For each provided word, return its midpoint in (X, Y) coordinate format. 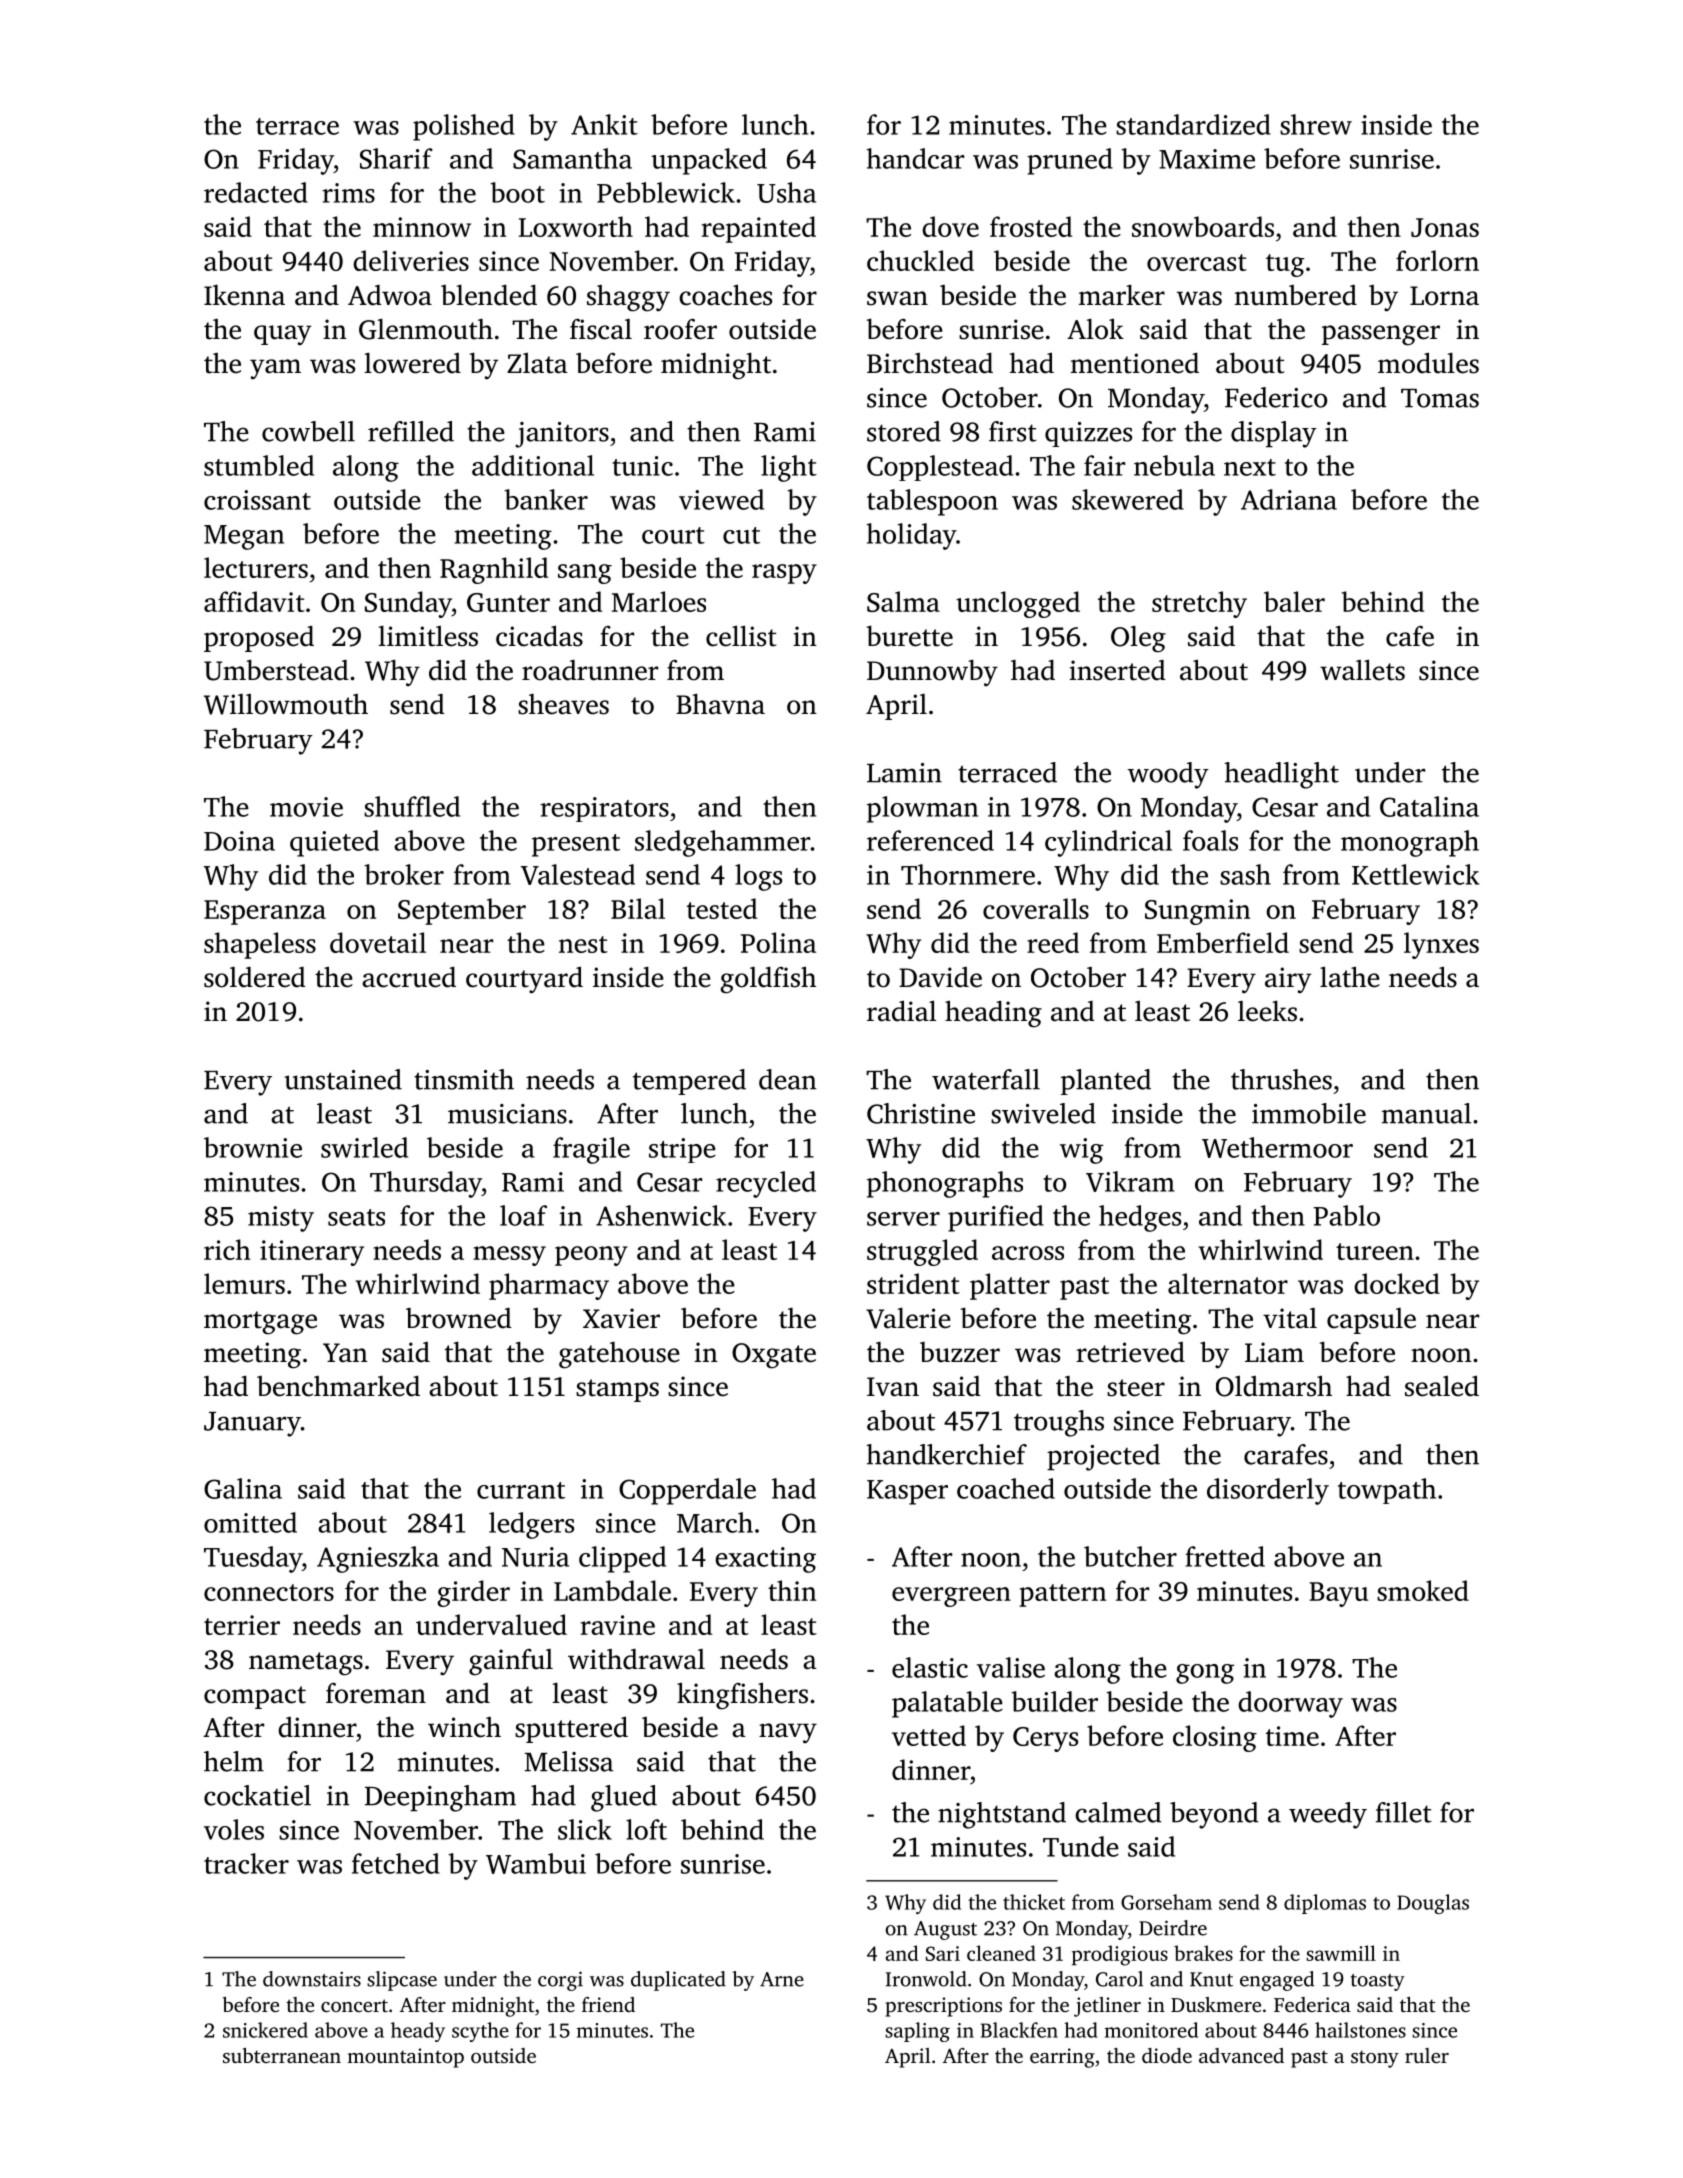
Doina (239, 841)
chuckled (920, 260)
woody (1168, 775)
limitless (428, 636)
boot (517, 192)
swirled (364, 1147)
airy (1288, 980)
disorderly (1268, 1491)
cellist (741, 636)
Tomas (1440, 398)
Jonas (1445, 227)
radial (901, 1011)
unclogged (1018, 604)
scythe (480, 2032)
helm (234, 1761)
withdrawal (636, 1659)
